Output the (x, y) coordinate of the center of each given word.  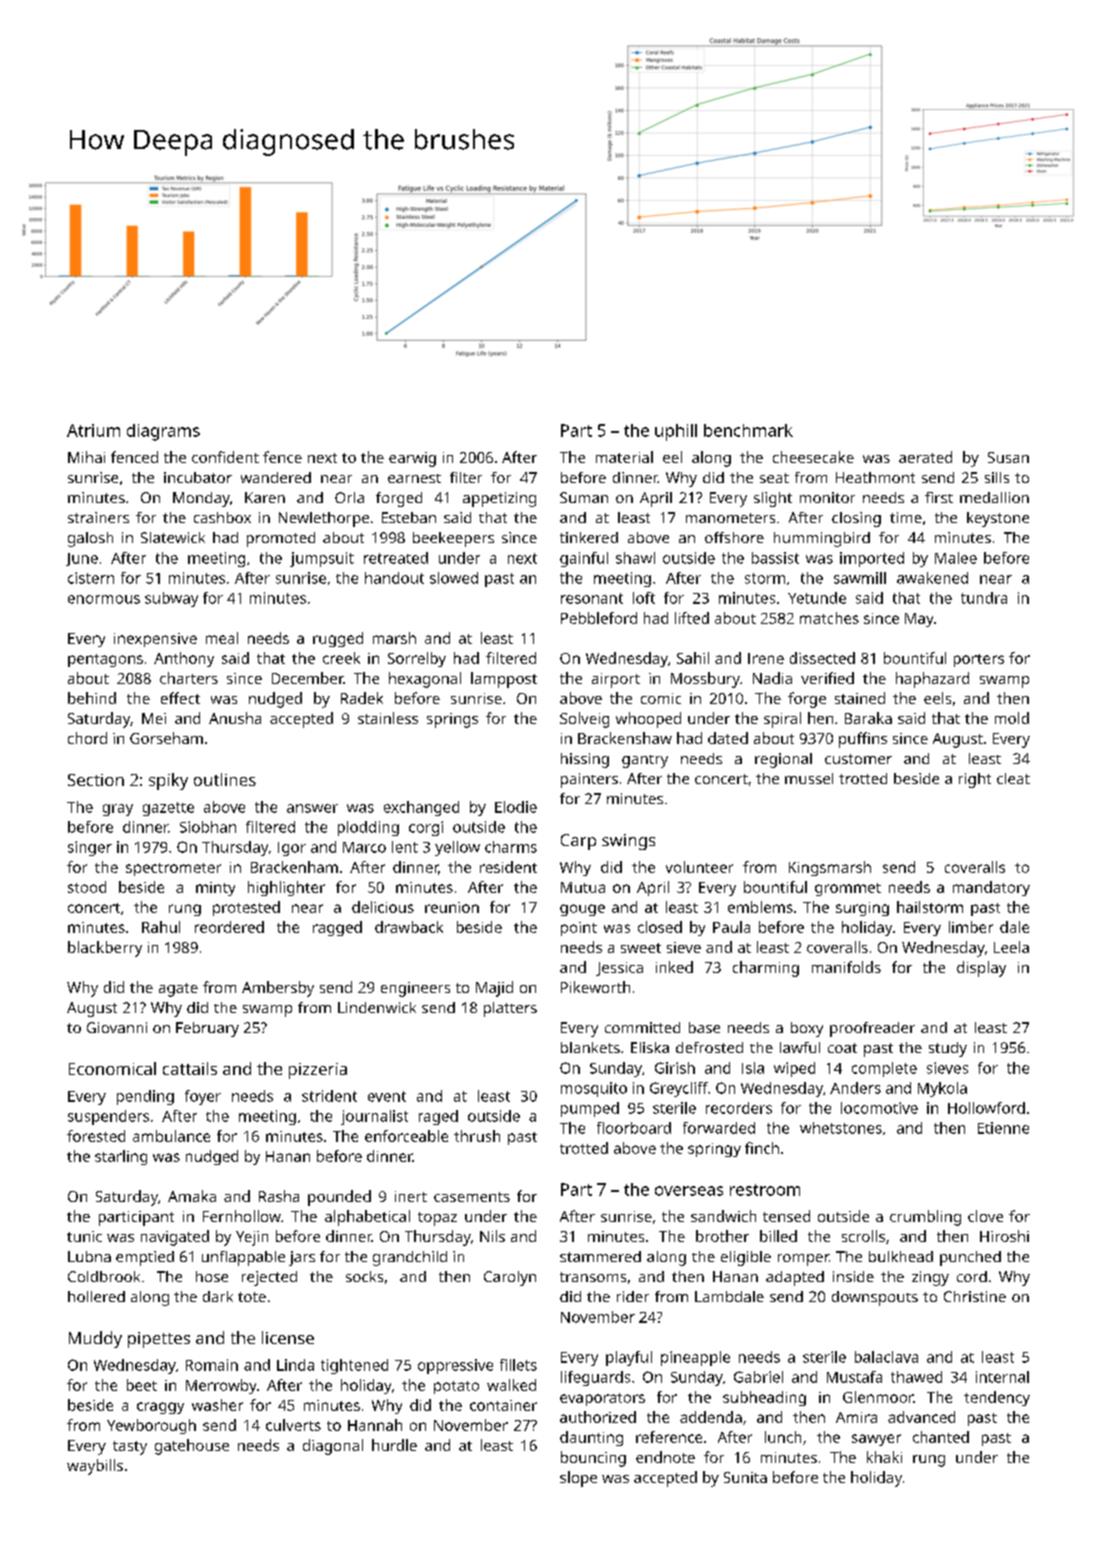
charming (766, 969)
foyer (203, 1097)
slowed (454, 578)
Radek (362, 698)
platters (510, 1009)
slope (578, 1479)
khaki (884, 1457)
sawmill (860, 578)
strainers (98, 517)
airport (616, 680)
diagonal (333, 1447)
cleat (1013, 778)
